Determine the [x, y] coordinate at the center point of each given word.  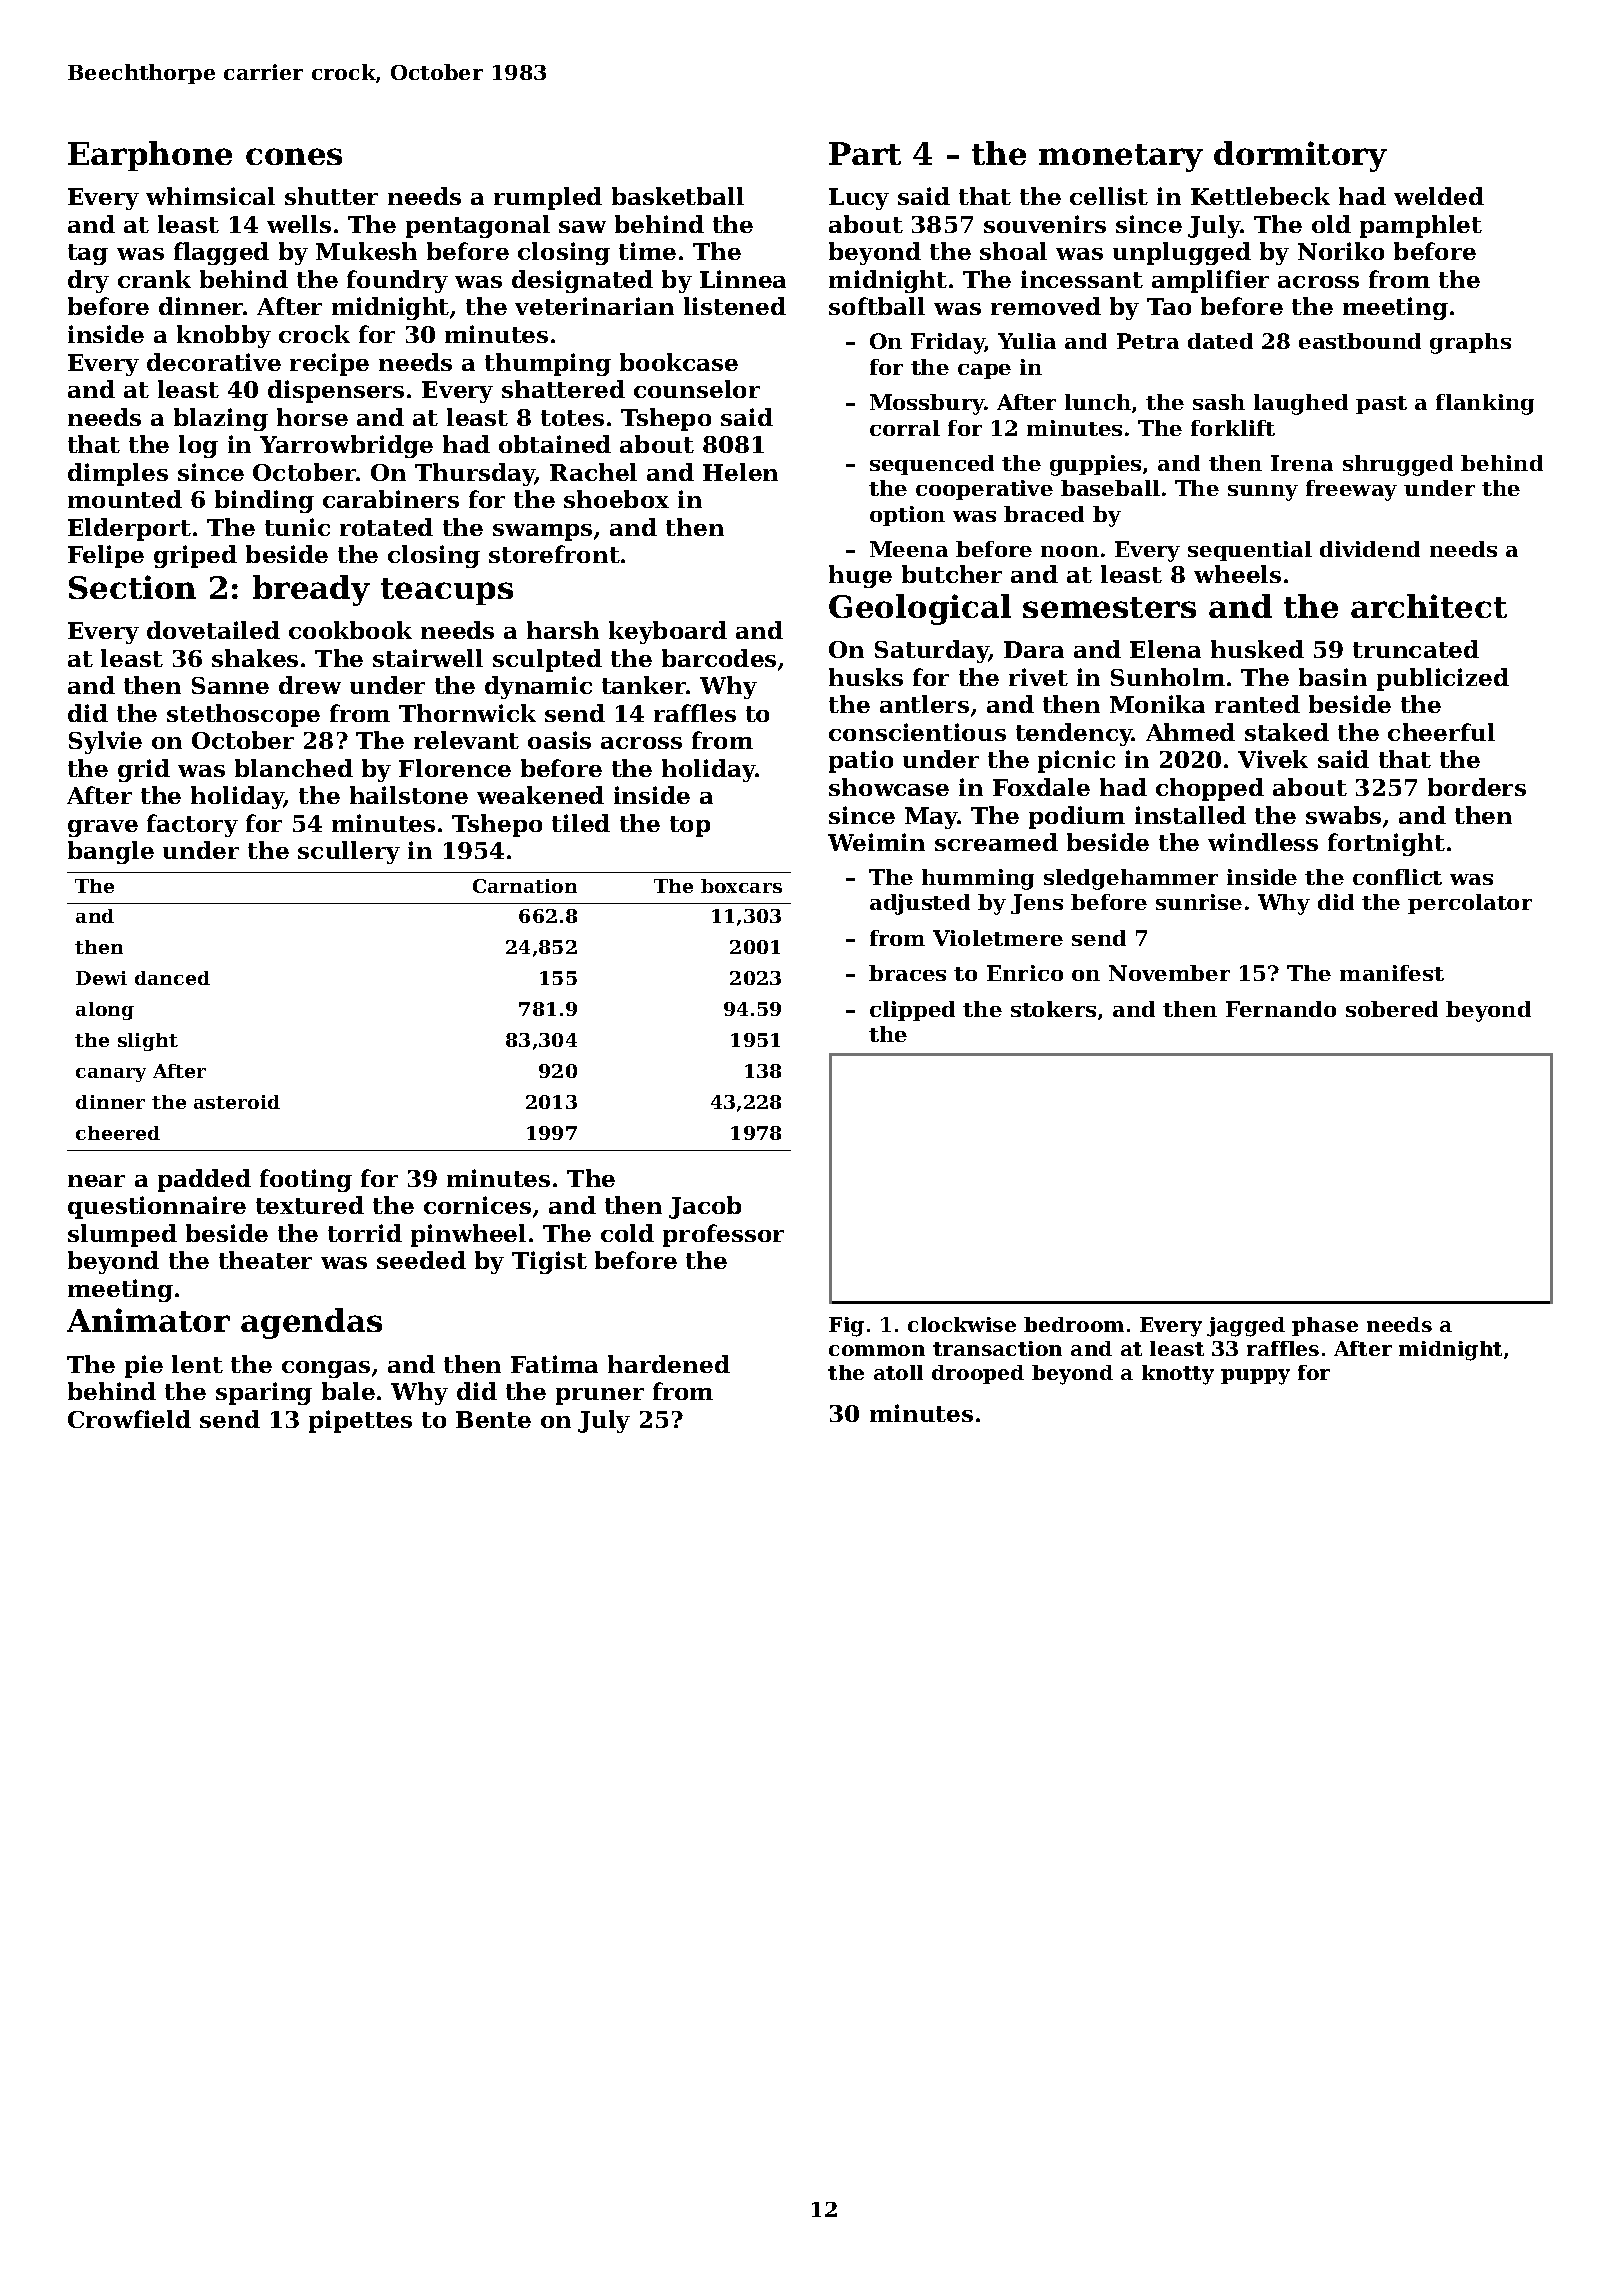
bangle [111, 852]
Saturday [932, 651]
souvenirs [1045, 224]
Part [865, 153]
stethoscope [243, 715]
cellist [1109, 196]
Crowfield [129, 1419]
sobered [1392, 1009]
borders [1477, 787]
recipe [329, 364]
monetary [1121, 158]
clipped [912, 1011]
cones [294, 156]
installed [1190, 815]
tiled [581, 823]
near [96, 1181]
